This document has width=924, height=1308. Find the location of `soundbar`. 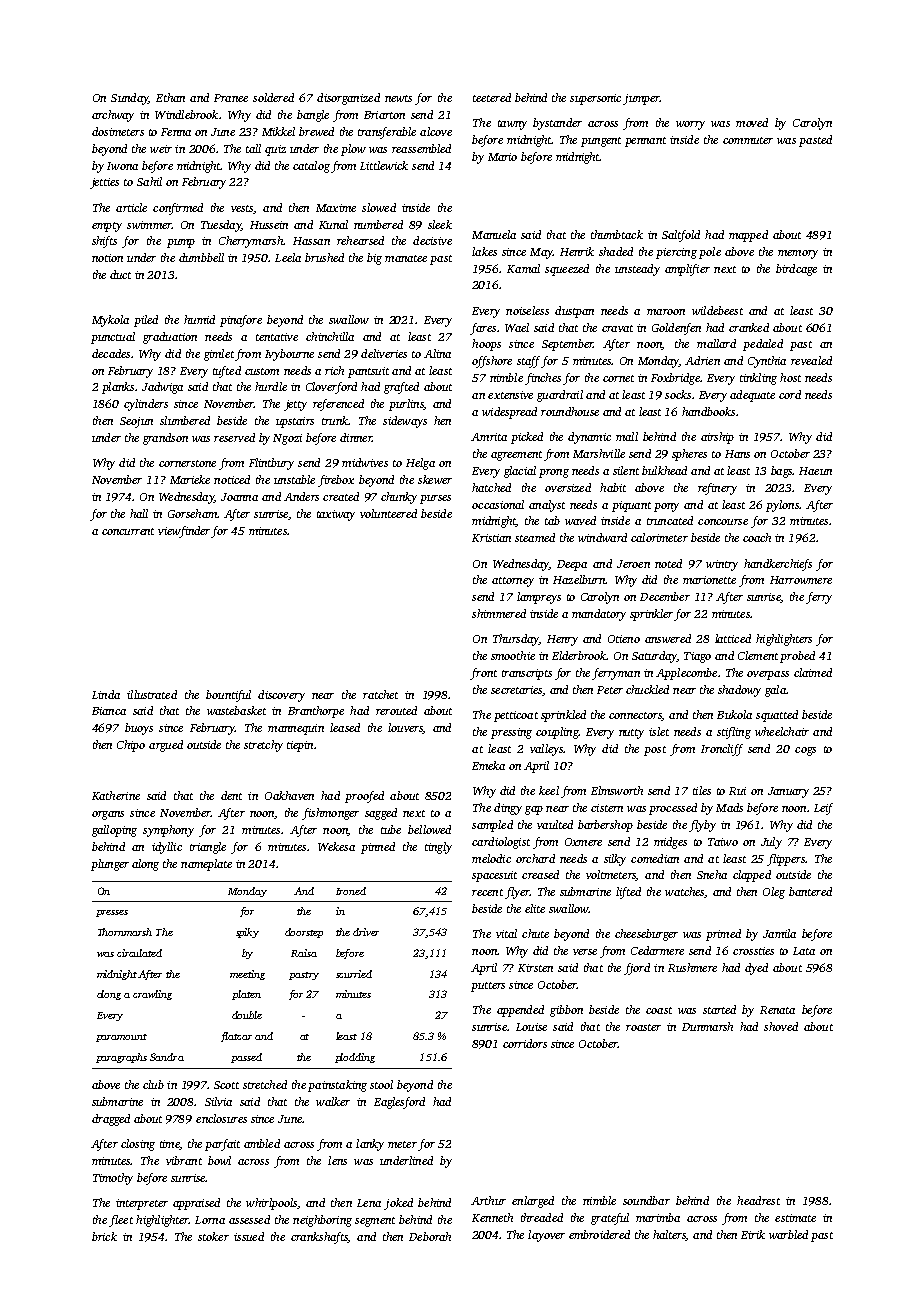

soundbar is located at coordinates (646, 1200).
